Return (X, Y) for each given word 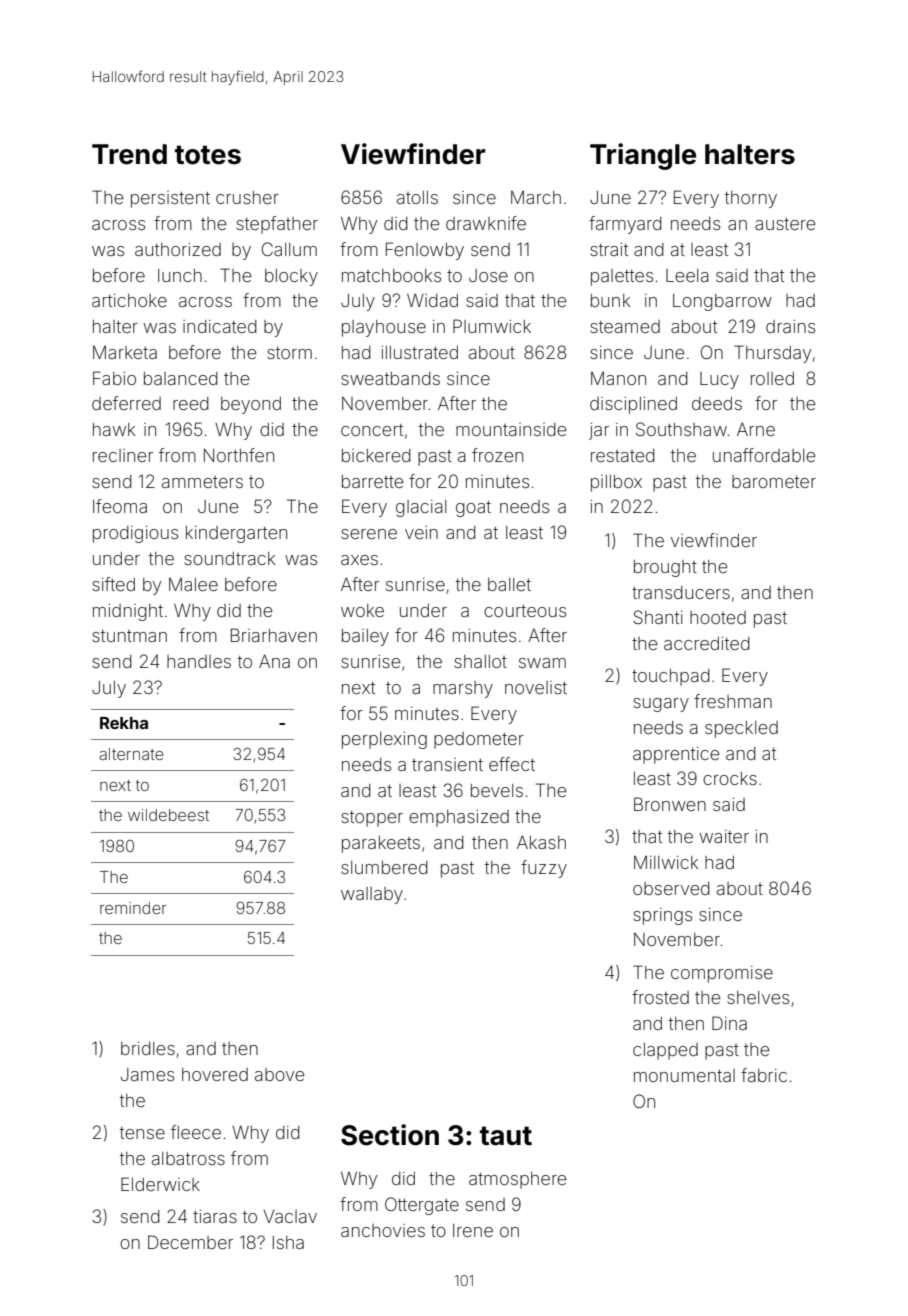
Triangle (643, 156)
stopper (372, 819)
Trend (129, 154)
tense (142, 1133)
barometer (774, 481)
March (536, 197)
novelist (536, 687)
